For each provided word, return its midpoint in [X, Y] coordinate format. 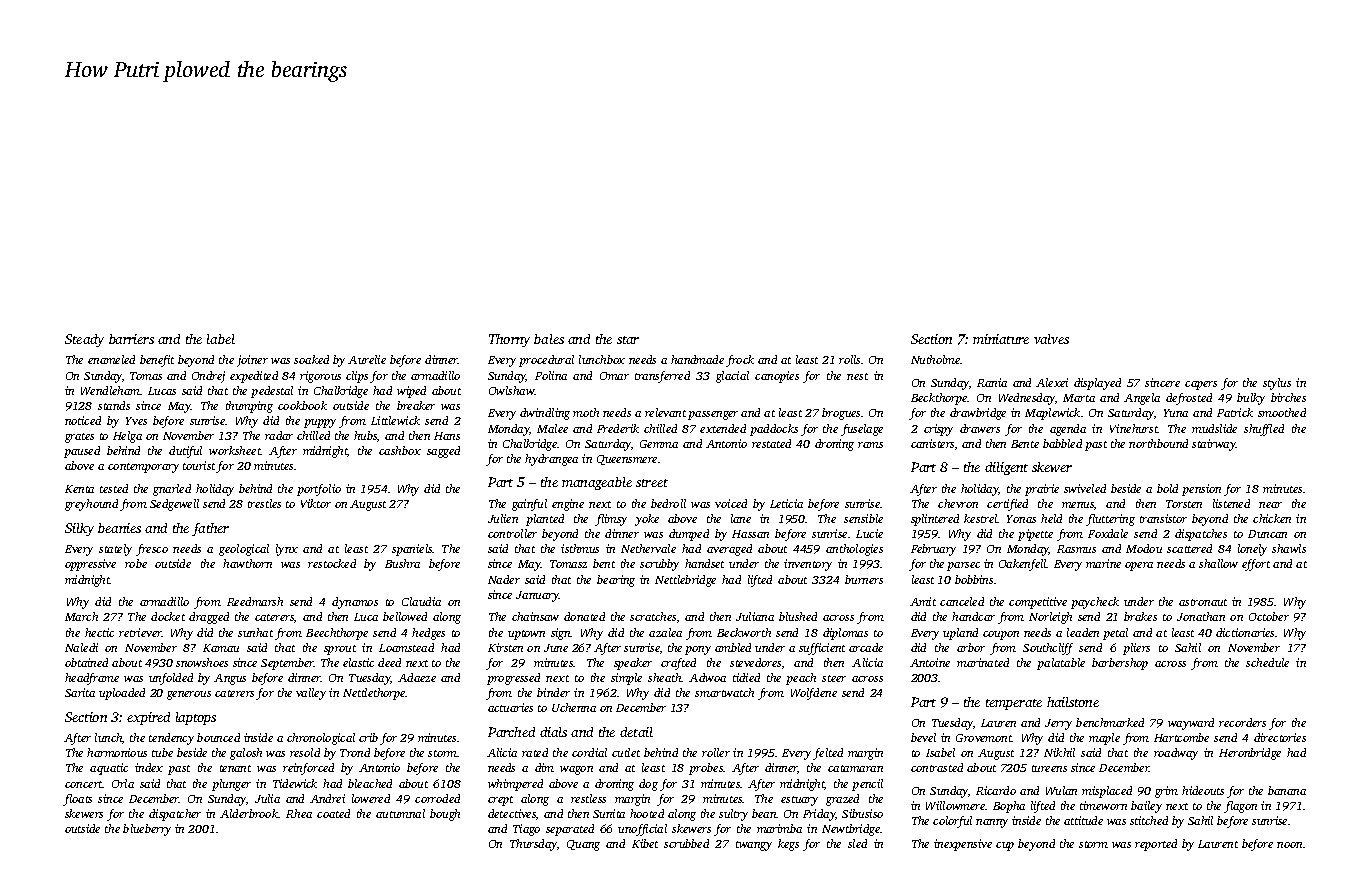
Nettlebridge [685, 581]
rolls [849, 359]
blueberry [147, 830]
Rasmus [1076, 549]
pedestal [272, 392]
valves [1051, 339]
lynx [287, 550]
